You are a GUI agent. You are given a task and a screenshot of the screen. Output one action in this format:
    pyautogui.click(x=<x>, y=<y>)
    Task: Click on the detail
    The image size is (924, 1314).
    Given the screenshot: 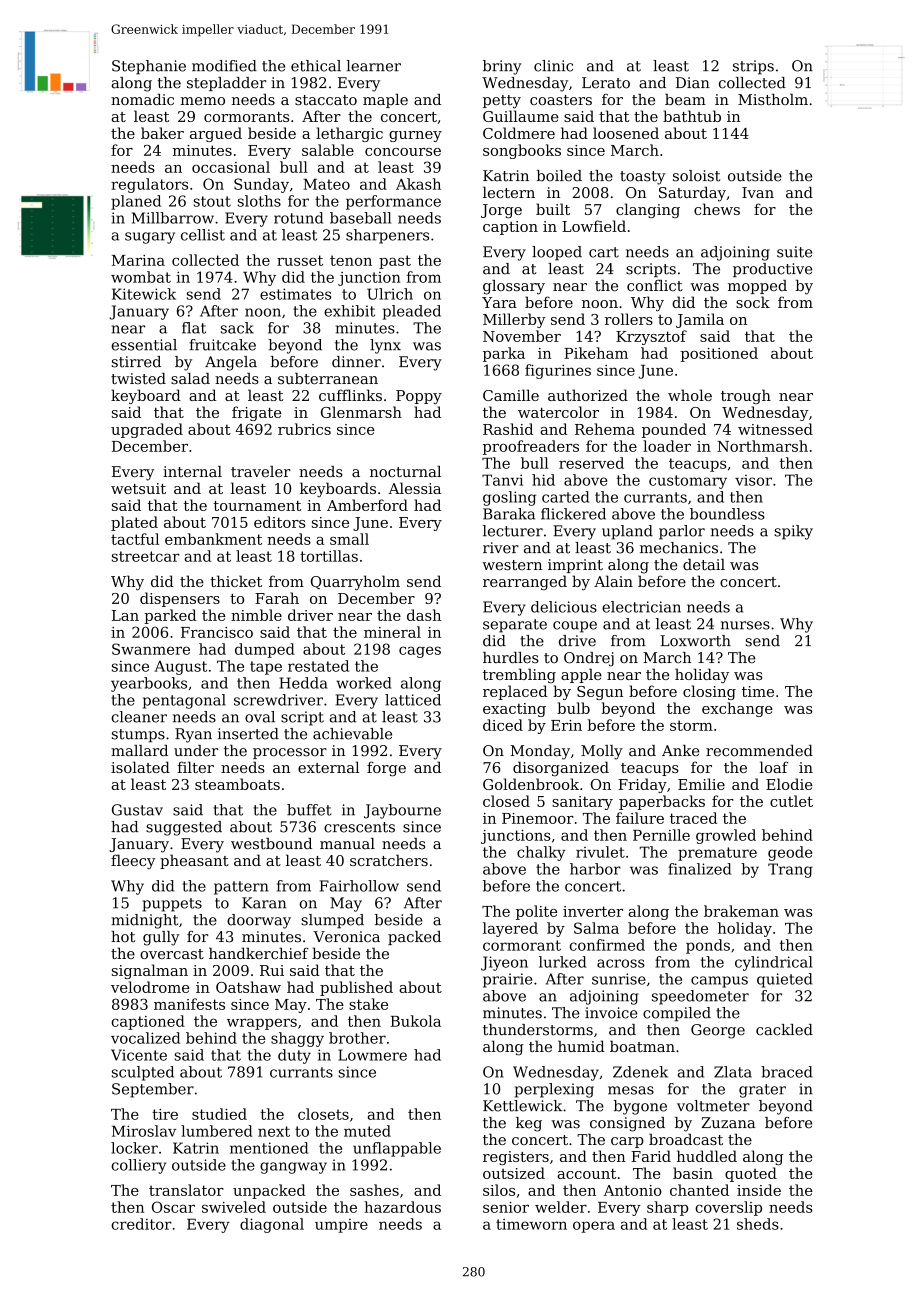 What is the action you would take?
    pyautogui.click(x=704, y=565)
